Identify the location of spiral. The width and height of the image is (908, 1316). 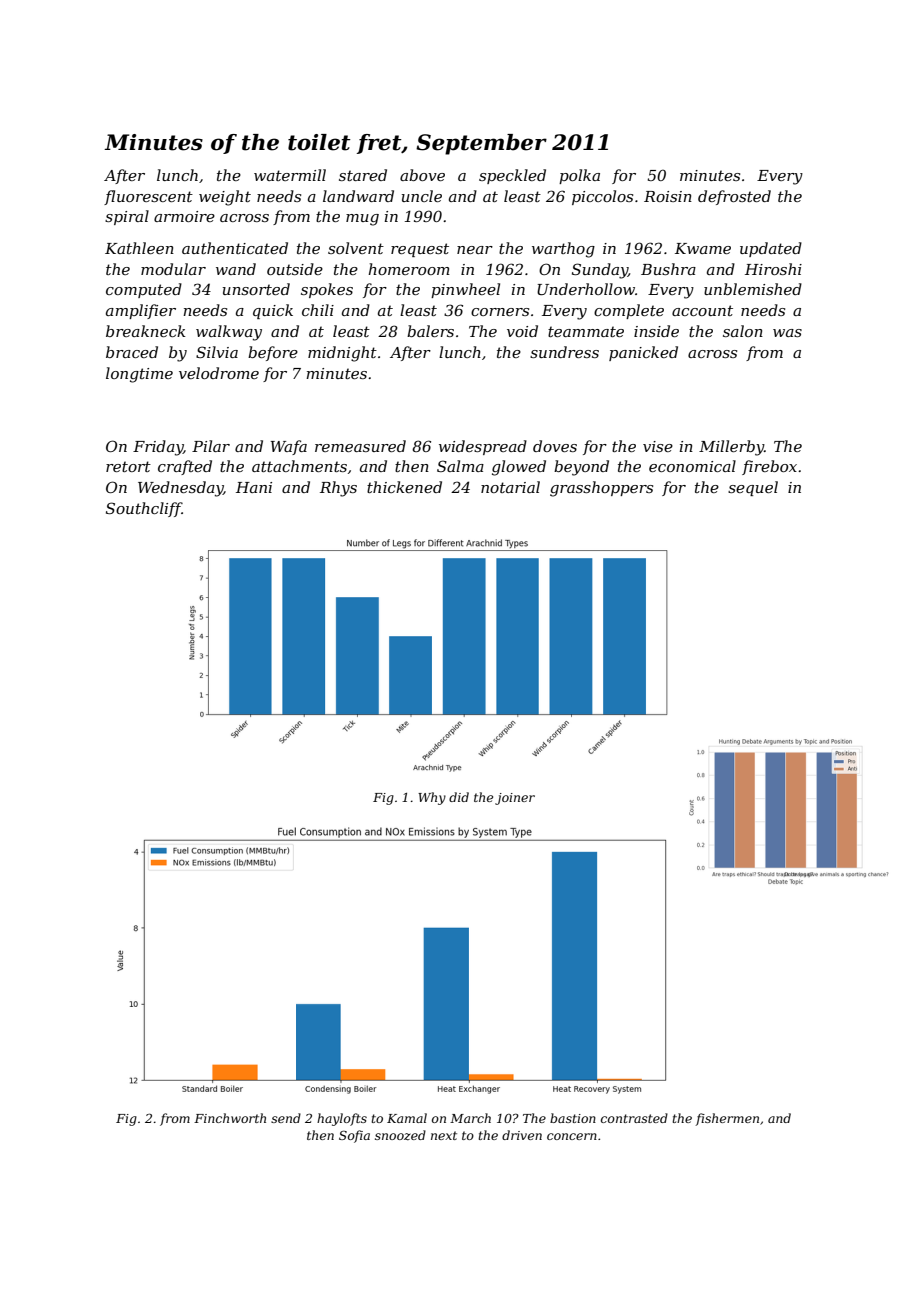
(127, 217).
